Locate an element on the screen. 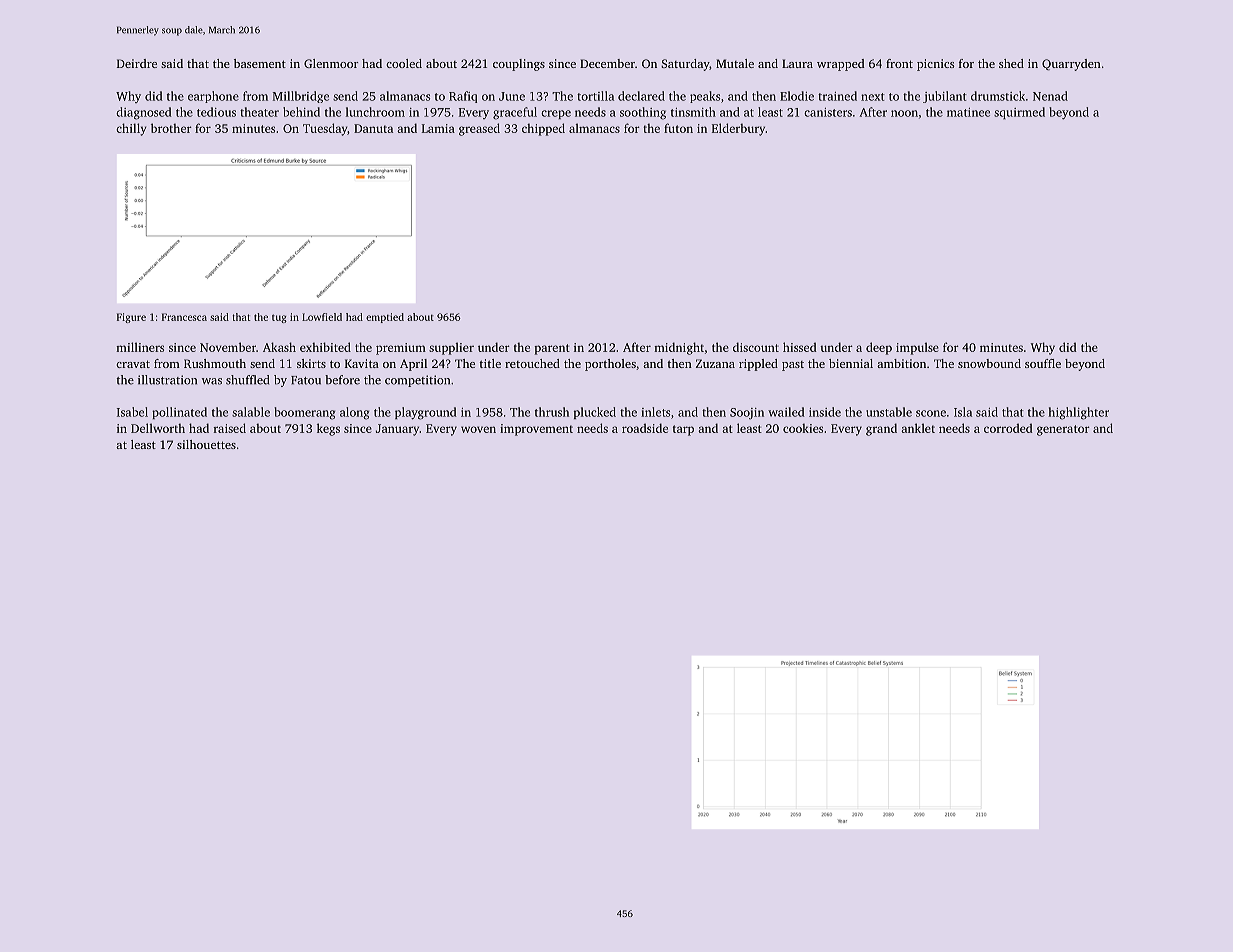 The image size is (1233, 952). brother is located at coordinates (171, 128).
